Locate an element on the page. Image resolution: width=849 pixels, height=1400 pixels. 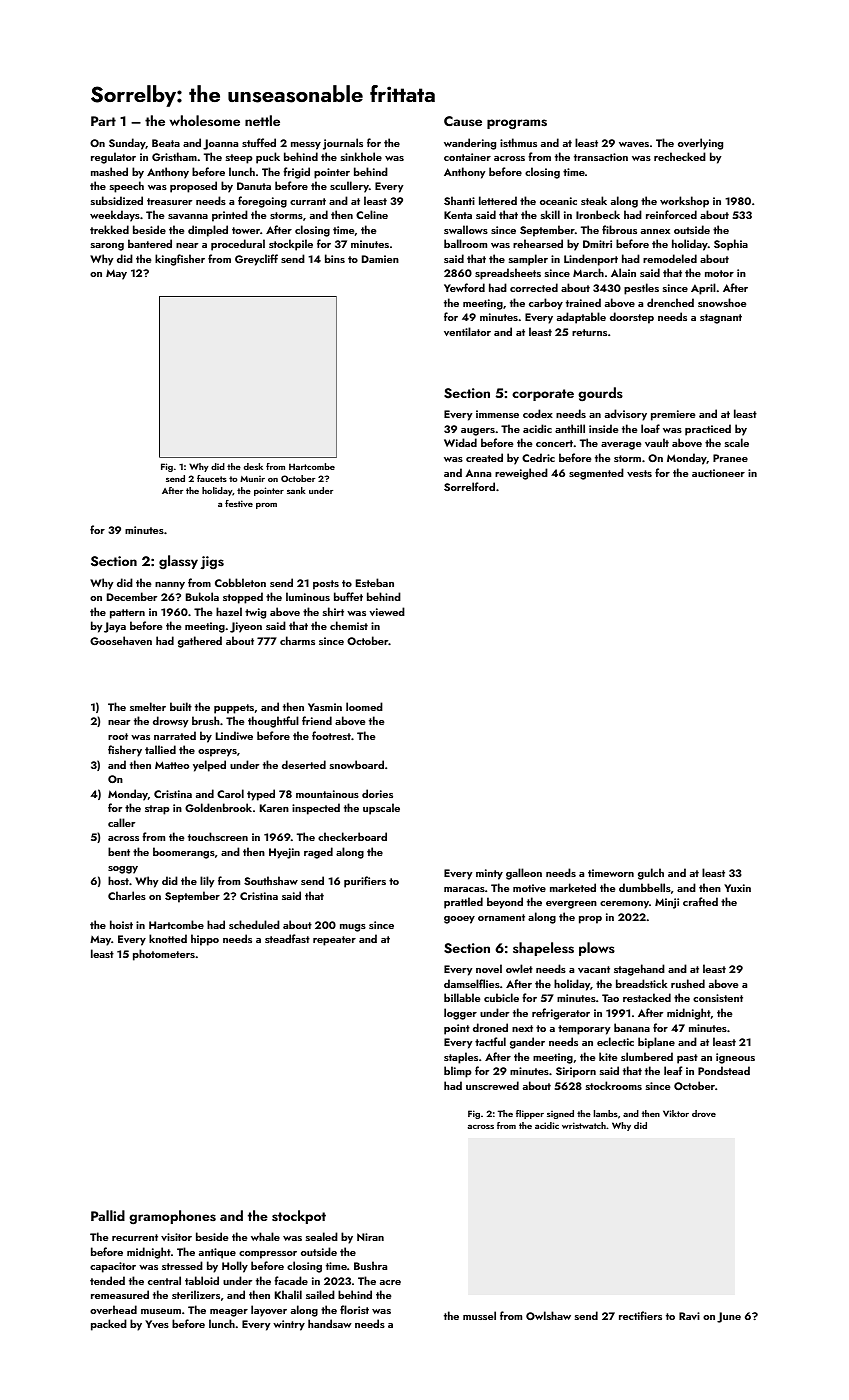
packed is located at coordinates (109, 1325).
